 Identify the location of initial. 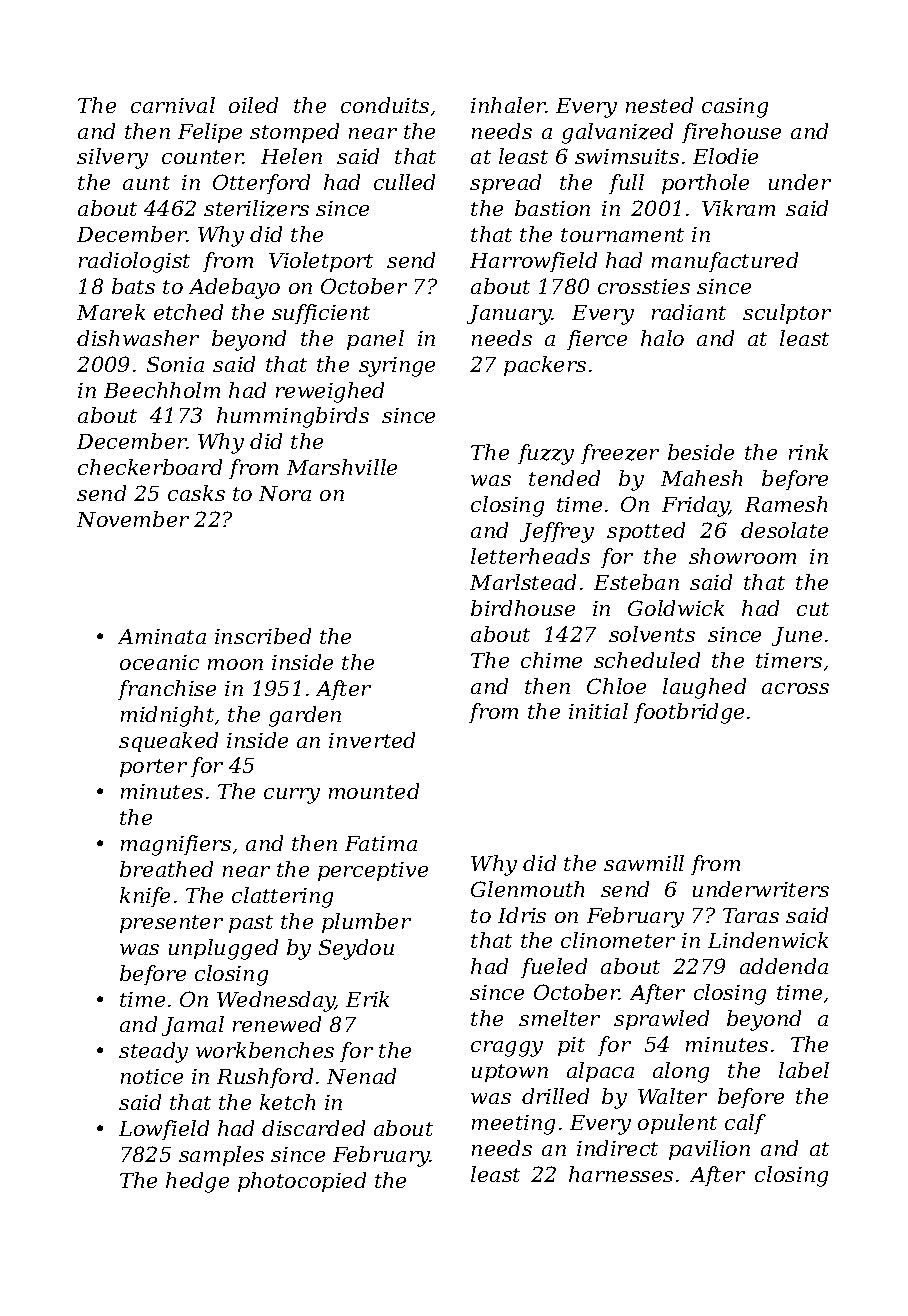
(598, 711).
